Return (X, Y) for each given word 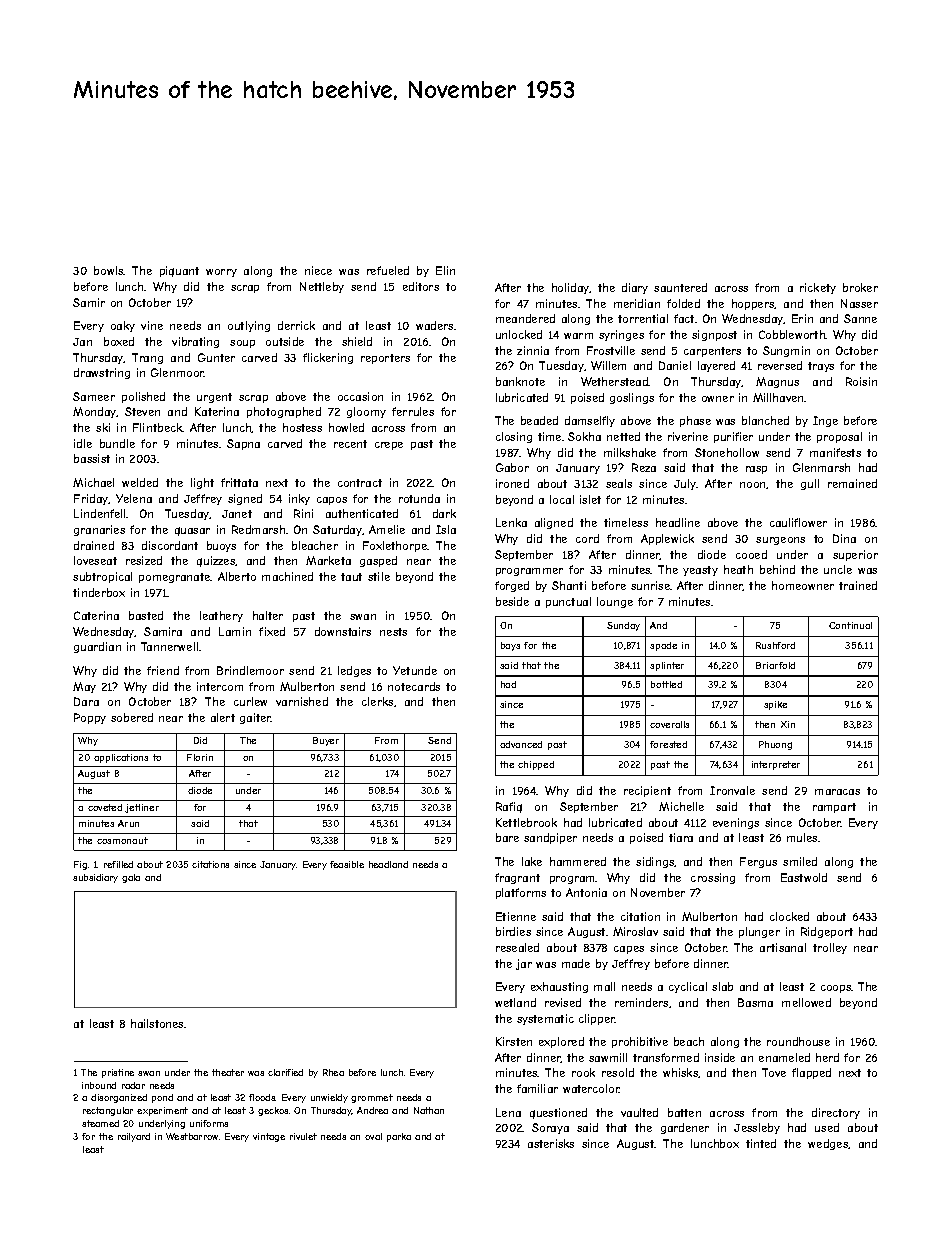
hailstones (157, 1023)
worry (221, 273)
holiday (571, 288)
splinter (667, 666)
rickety (818, 288)
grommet (372, 1098)
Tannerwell (169, 646)
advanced (521, 744)
